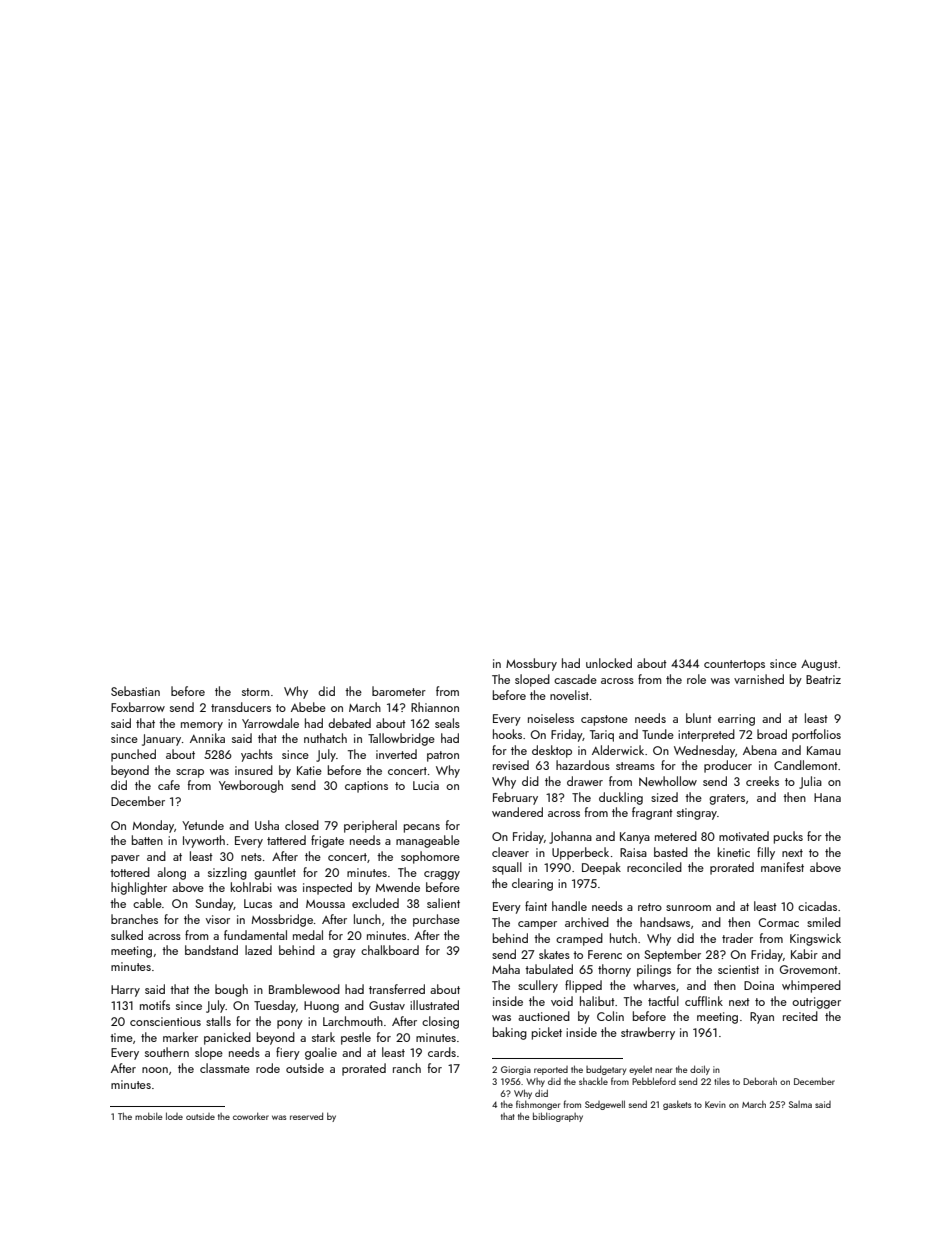 The width and height of the screenshot is (952, 1233). Describe the element at coordinates (255, 692) in the screenshot. I see `storm` at that location.
